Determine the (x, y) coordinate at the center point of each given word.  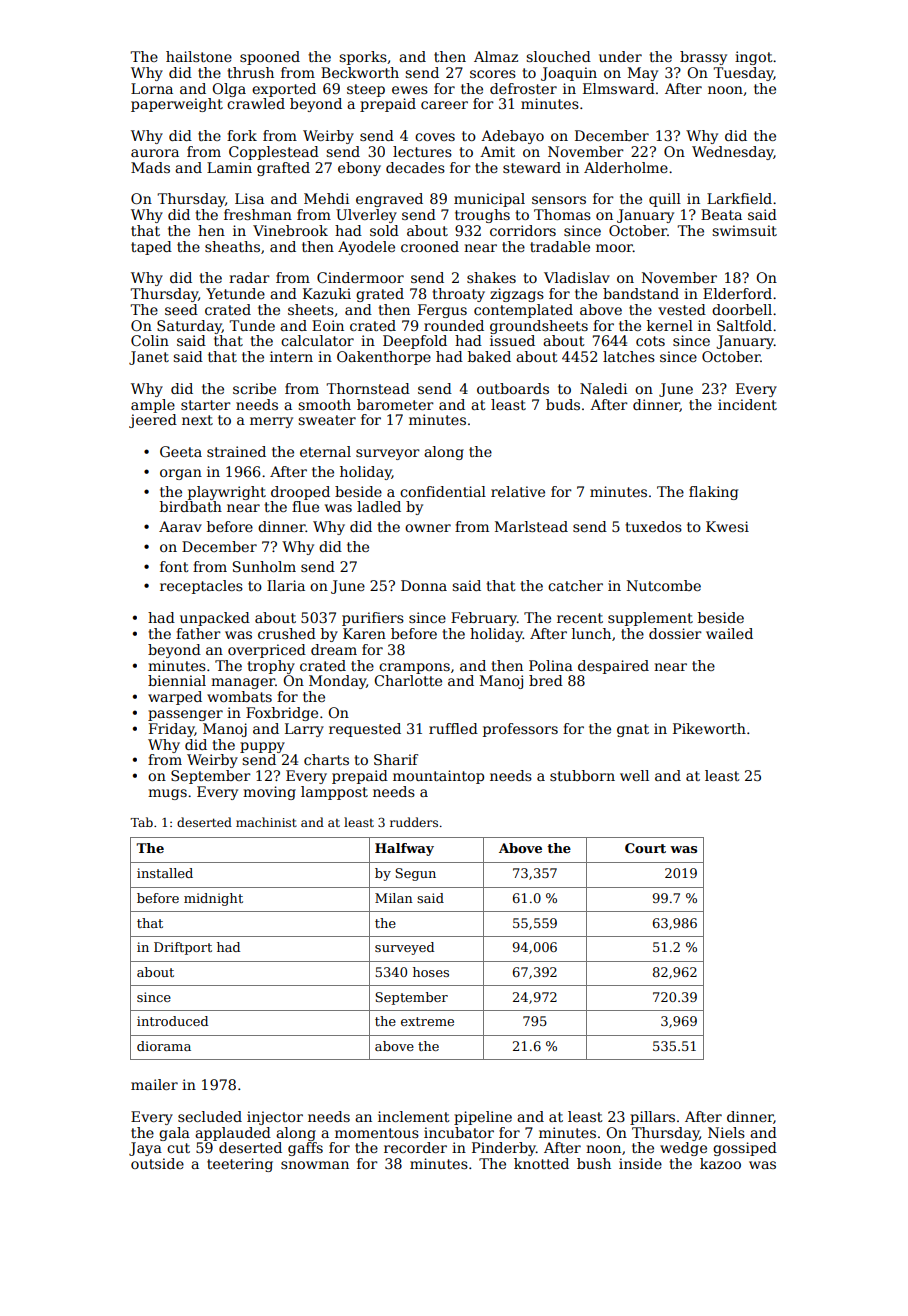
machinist (266, 822)
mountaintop (438, 777)
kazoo (720, 1163)
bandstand (641, 293)
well (634, 775)
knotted (541, 1163)
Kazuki (327, 293)
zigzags (517, 295)
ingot (754, 58)
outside (157, 1163)
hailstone (199, 56)
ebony (359, 169)
